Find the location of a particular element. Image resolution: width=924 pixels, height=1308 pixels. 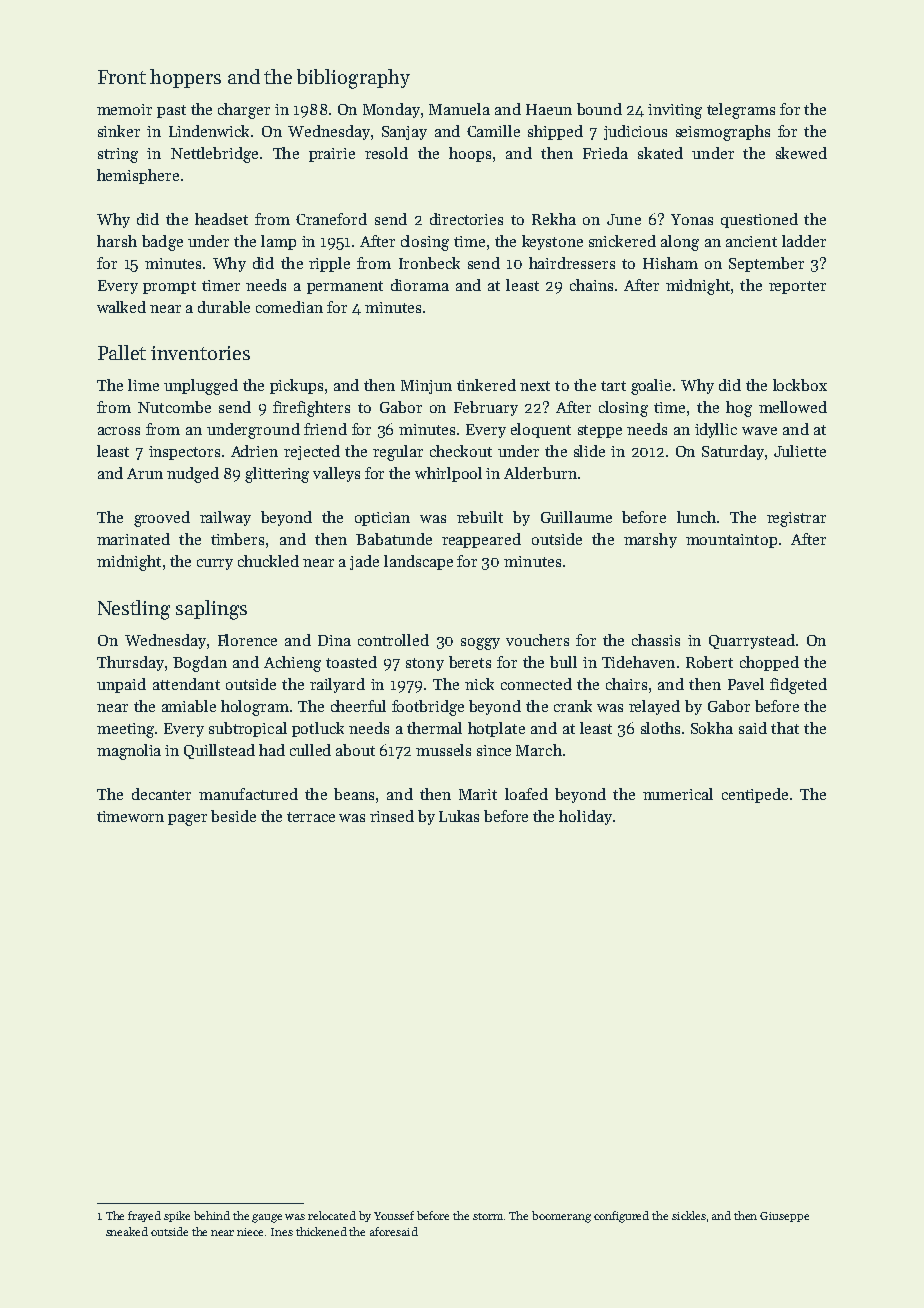

hoppers is located at coordinates (185, 78).
